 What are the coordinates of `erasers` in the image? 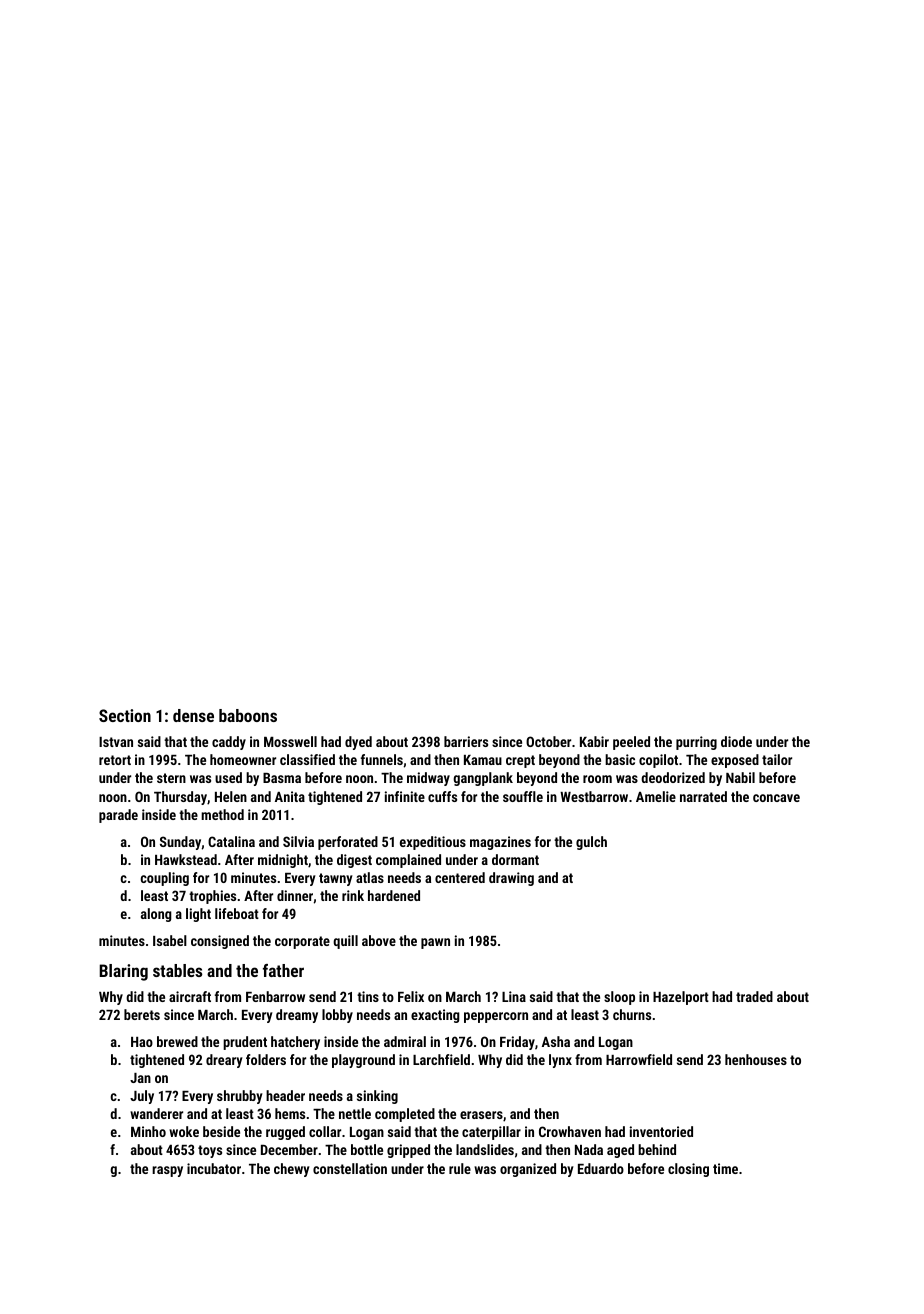 It's located at (481, 1115).
